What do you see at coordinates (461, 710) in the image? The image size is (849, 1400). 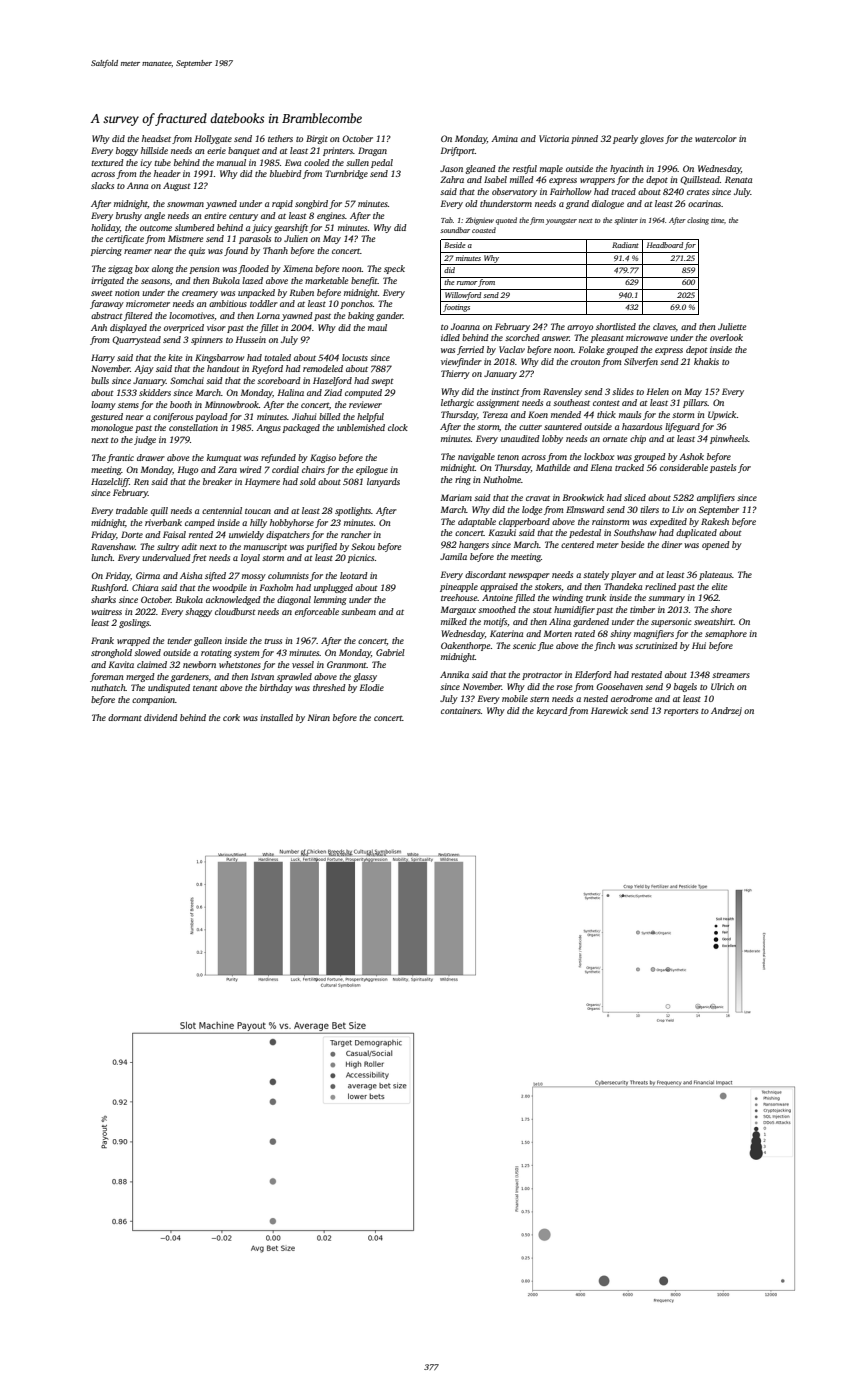 I see `containers` at bounding box center [461, 710].
